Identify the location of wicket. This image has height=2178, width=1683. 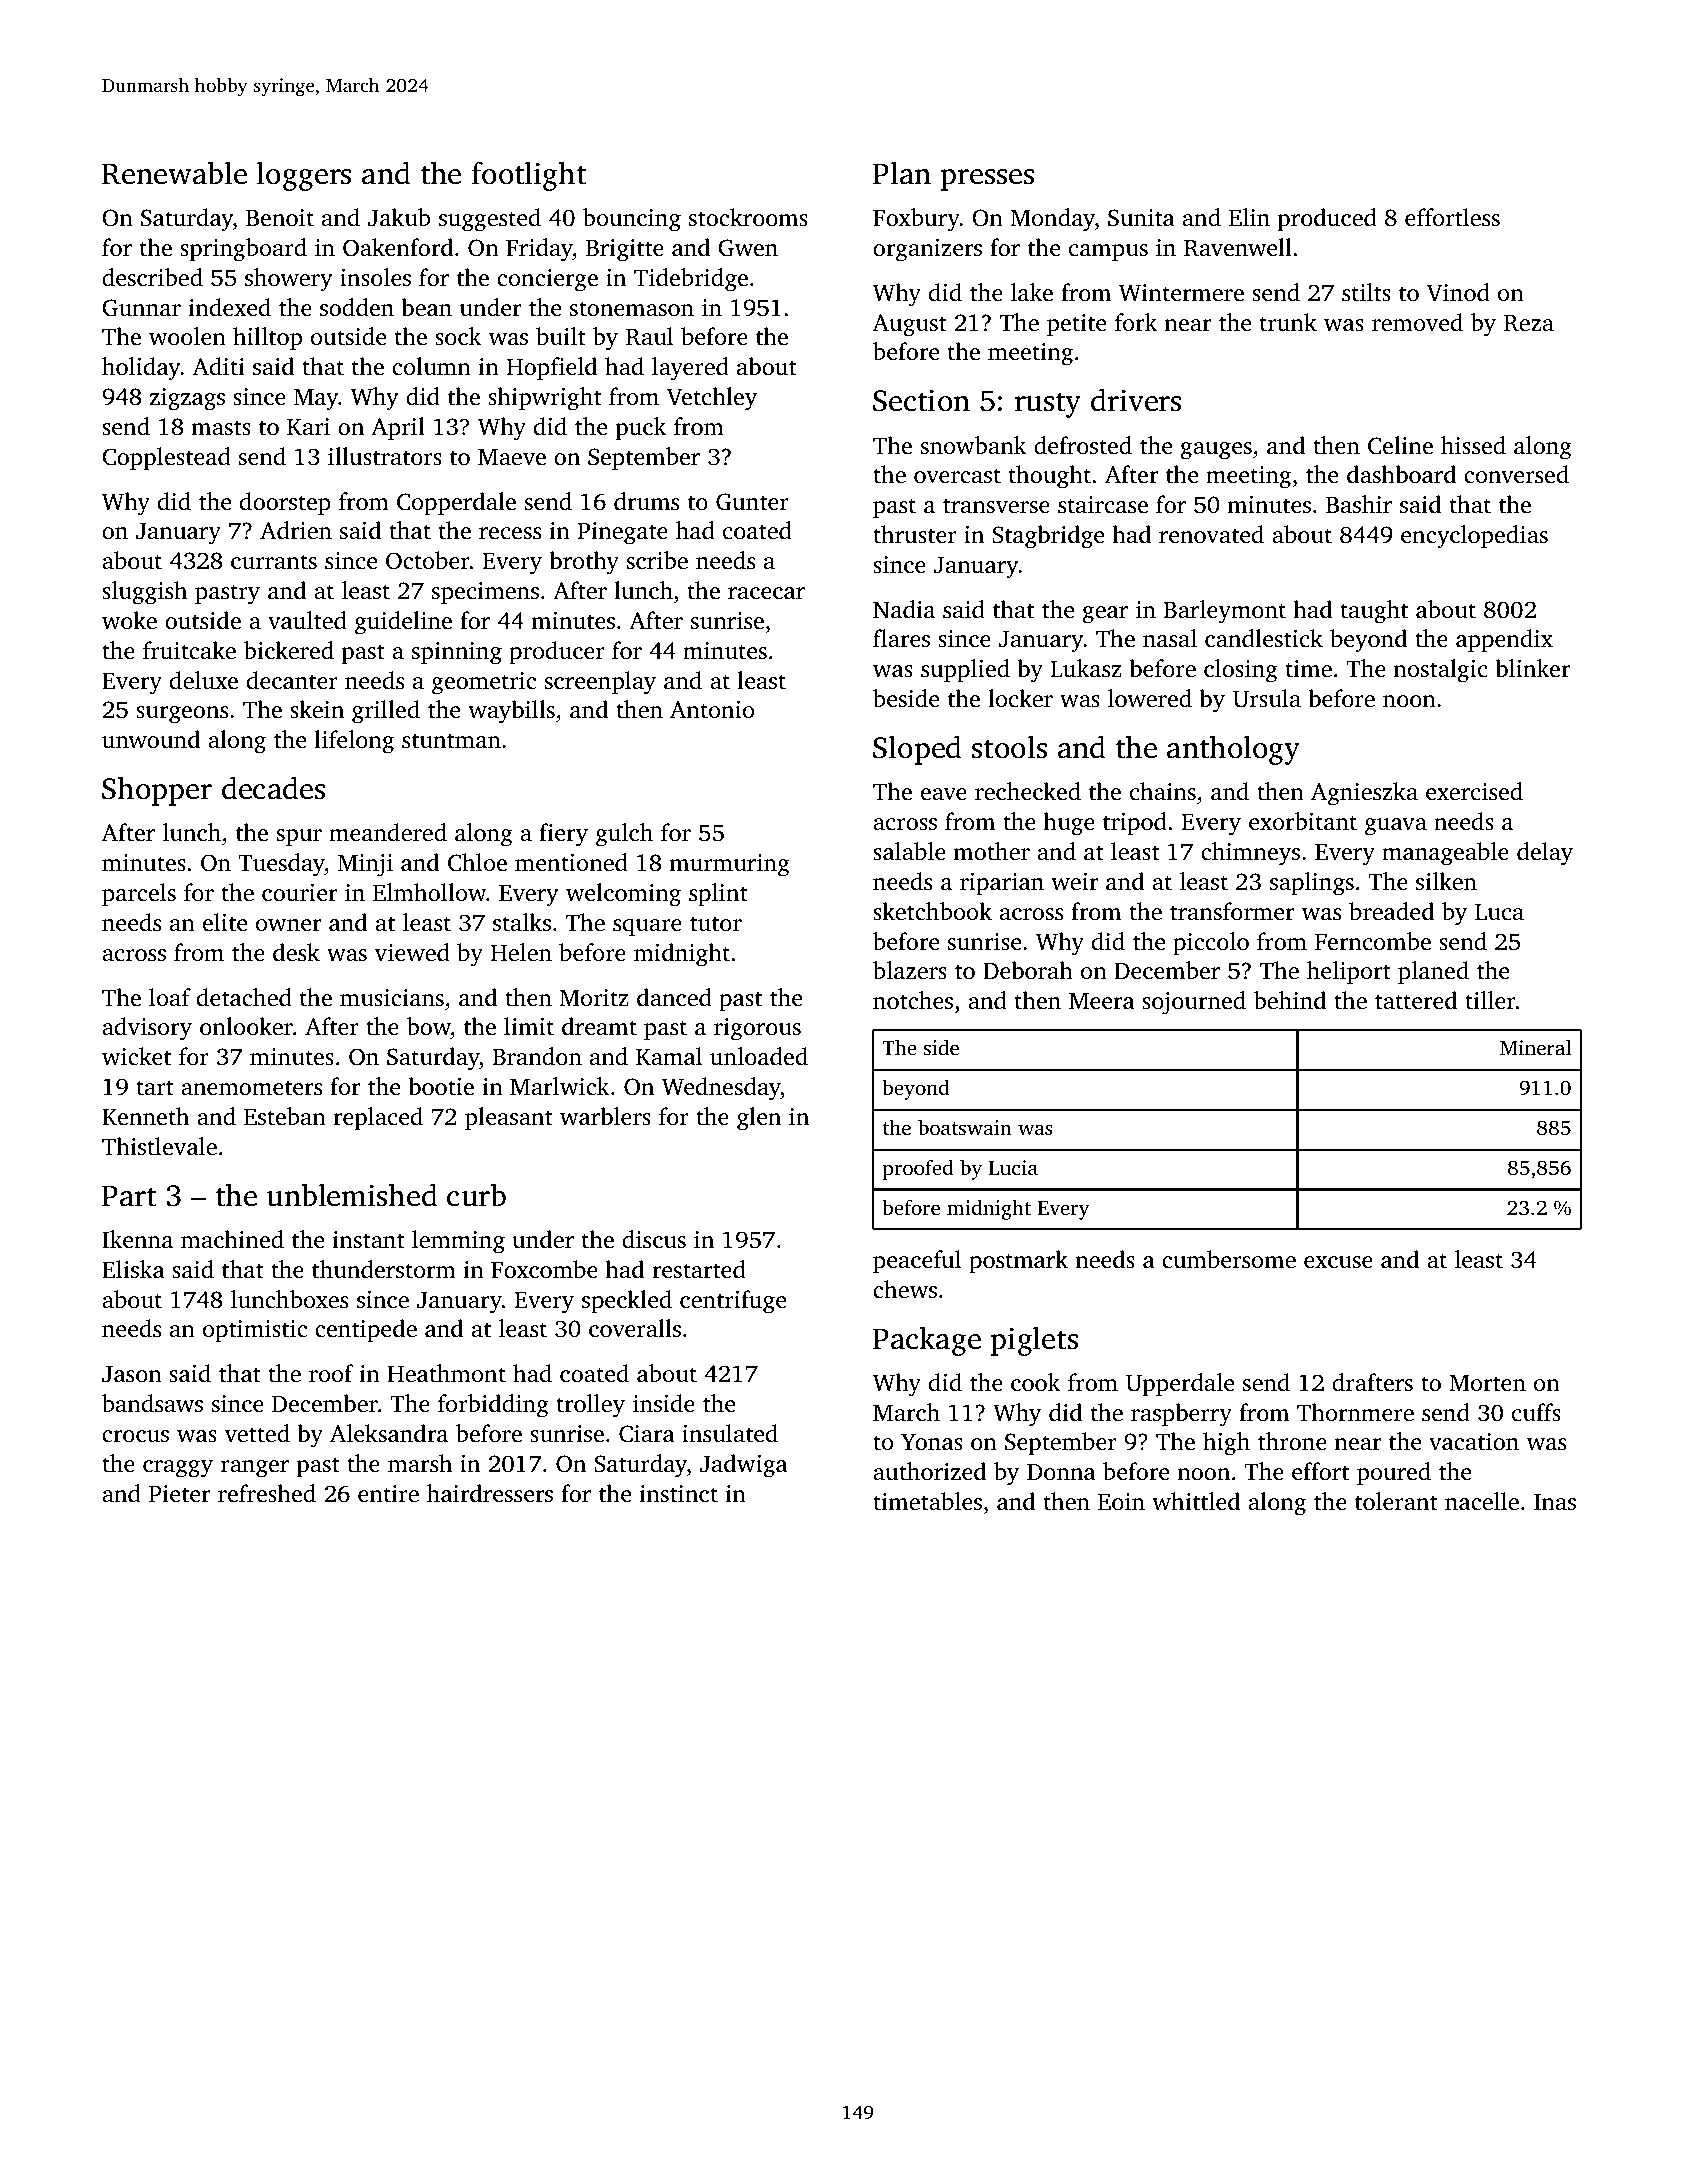
(136, 1056).
